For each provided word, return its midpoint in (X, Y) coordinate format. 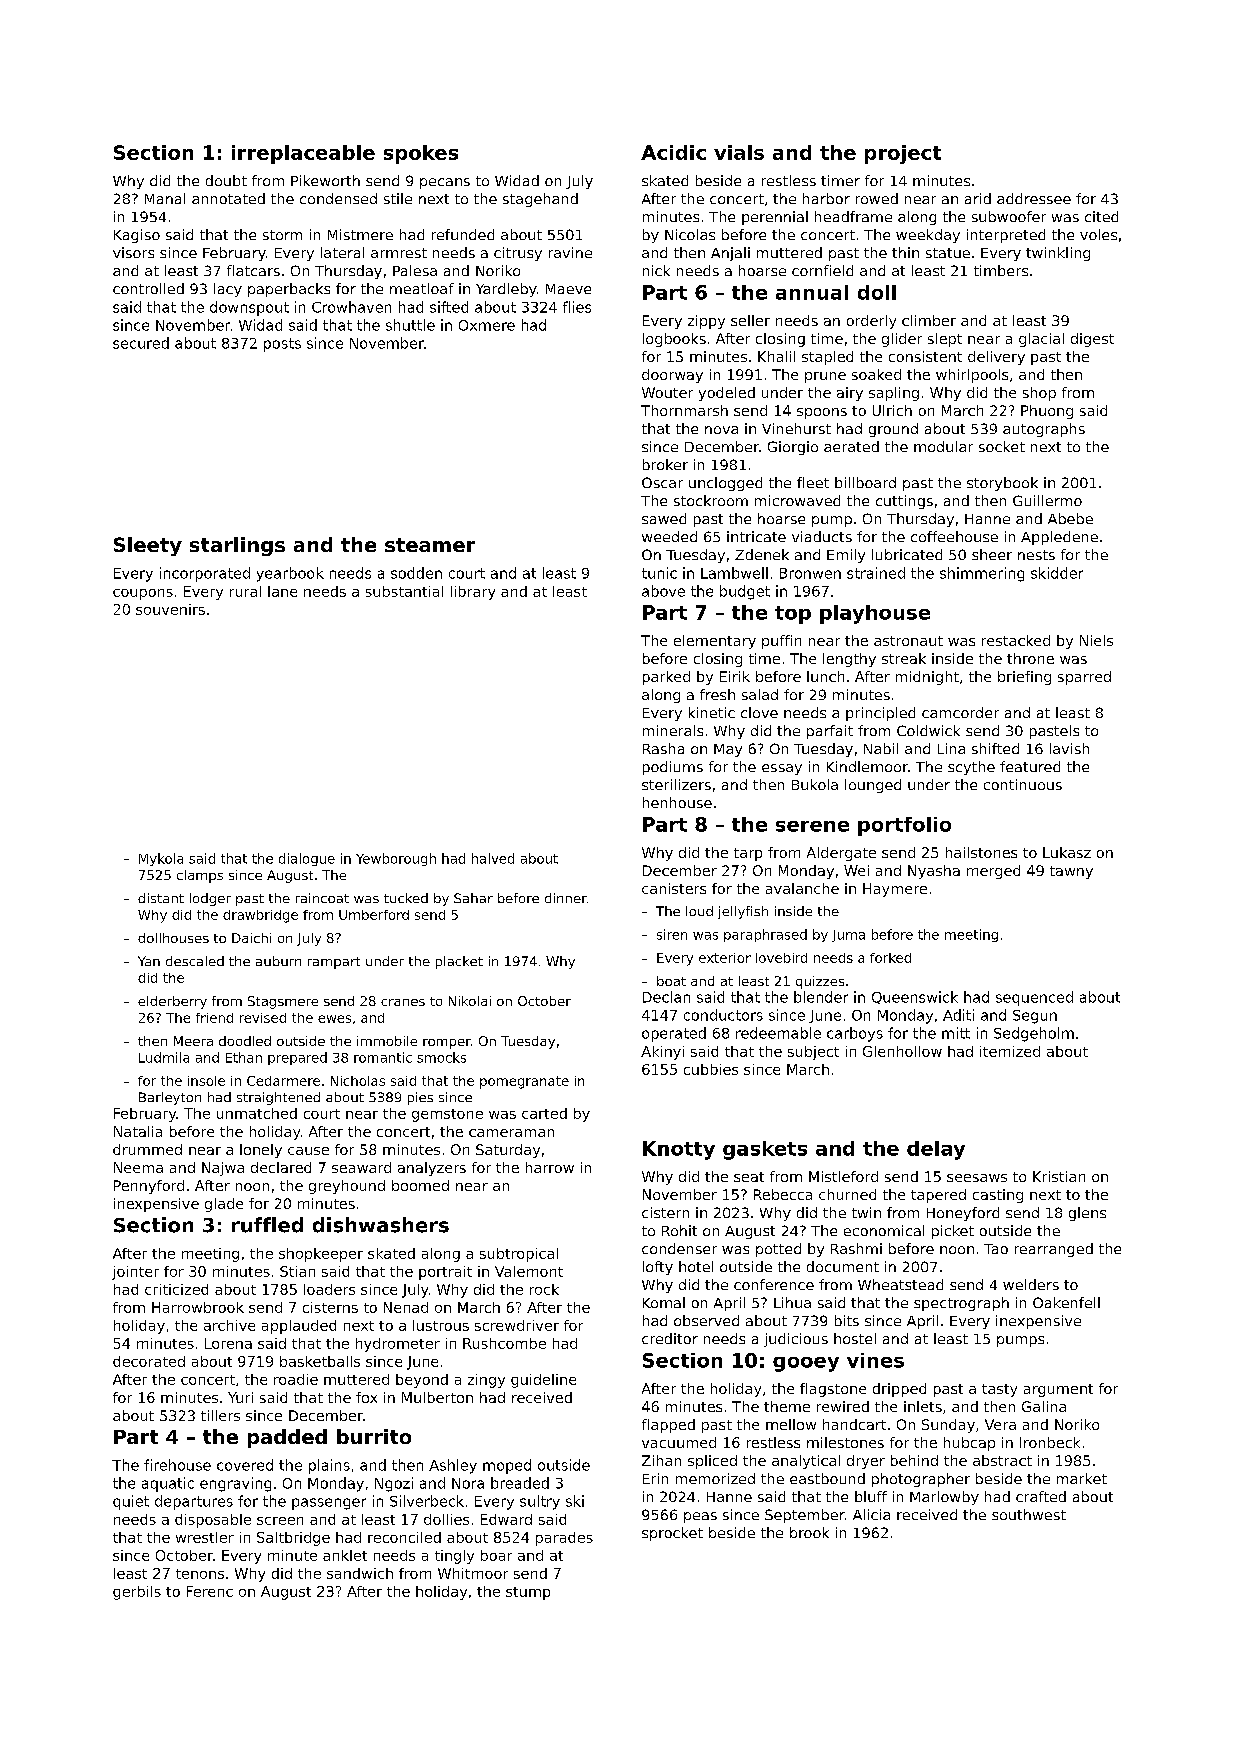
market (1082, 1478)
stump (528, 1593)
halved (493, 858)
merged (993, 872)
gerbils (137, 1593)
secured (141, 343)
